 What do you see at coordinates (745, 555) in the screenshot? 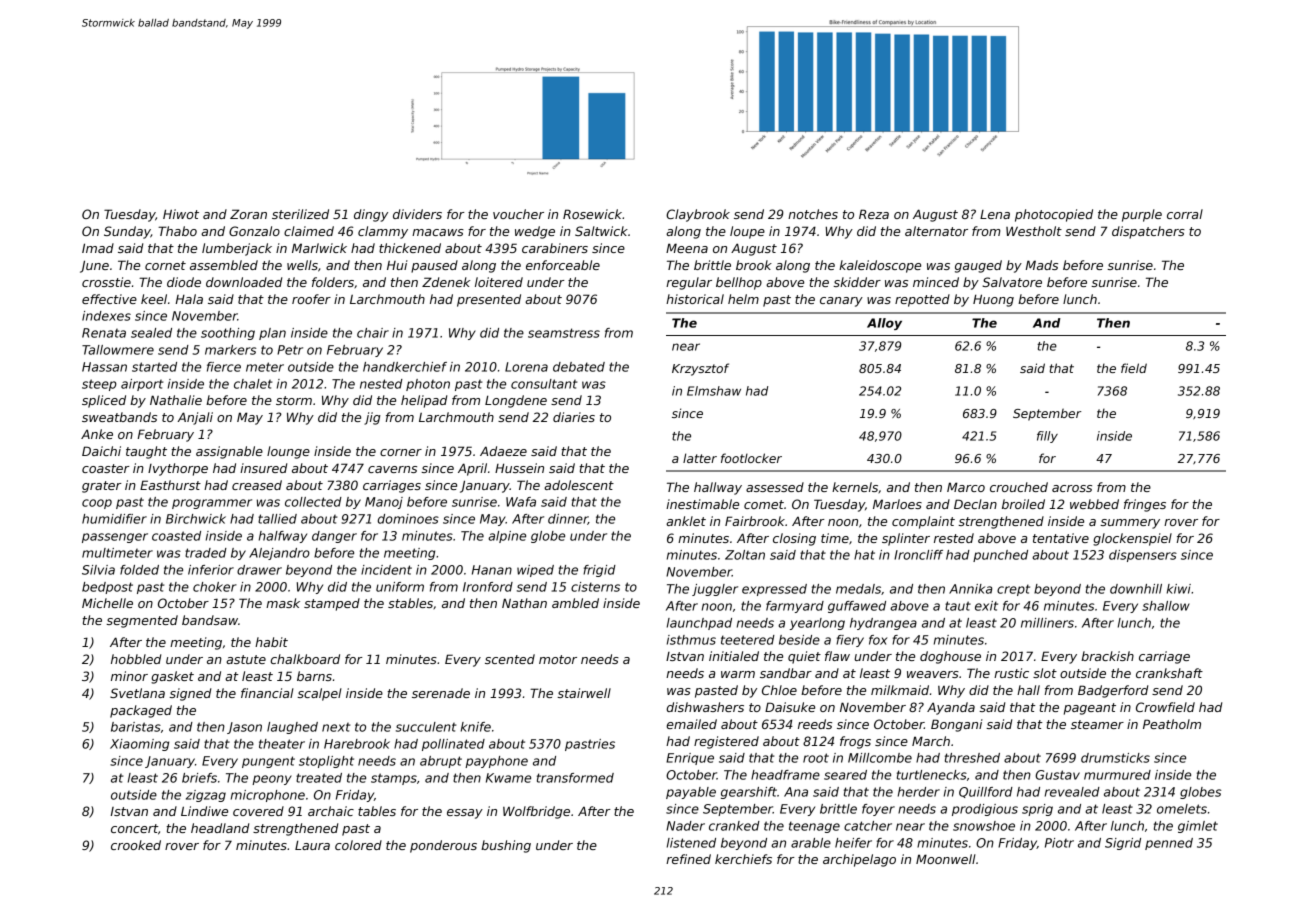
I see `Zoltan` at bounding box center [745, 555].
